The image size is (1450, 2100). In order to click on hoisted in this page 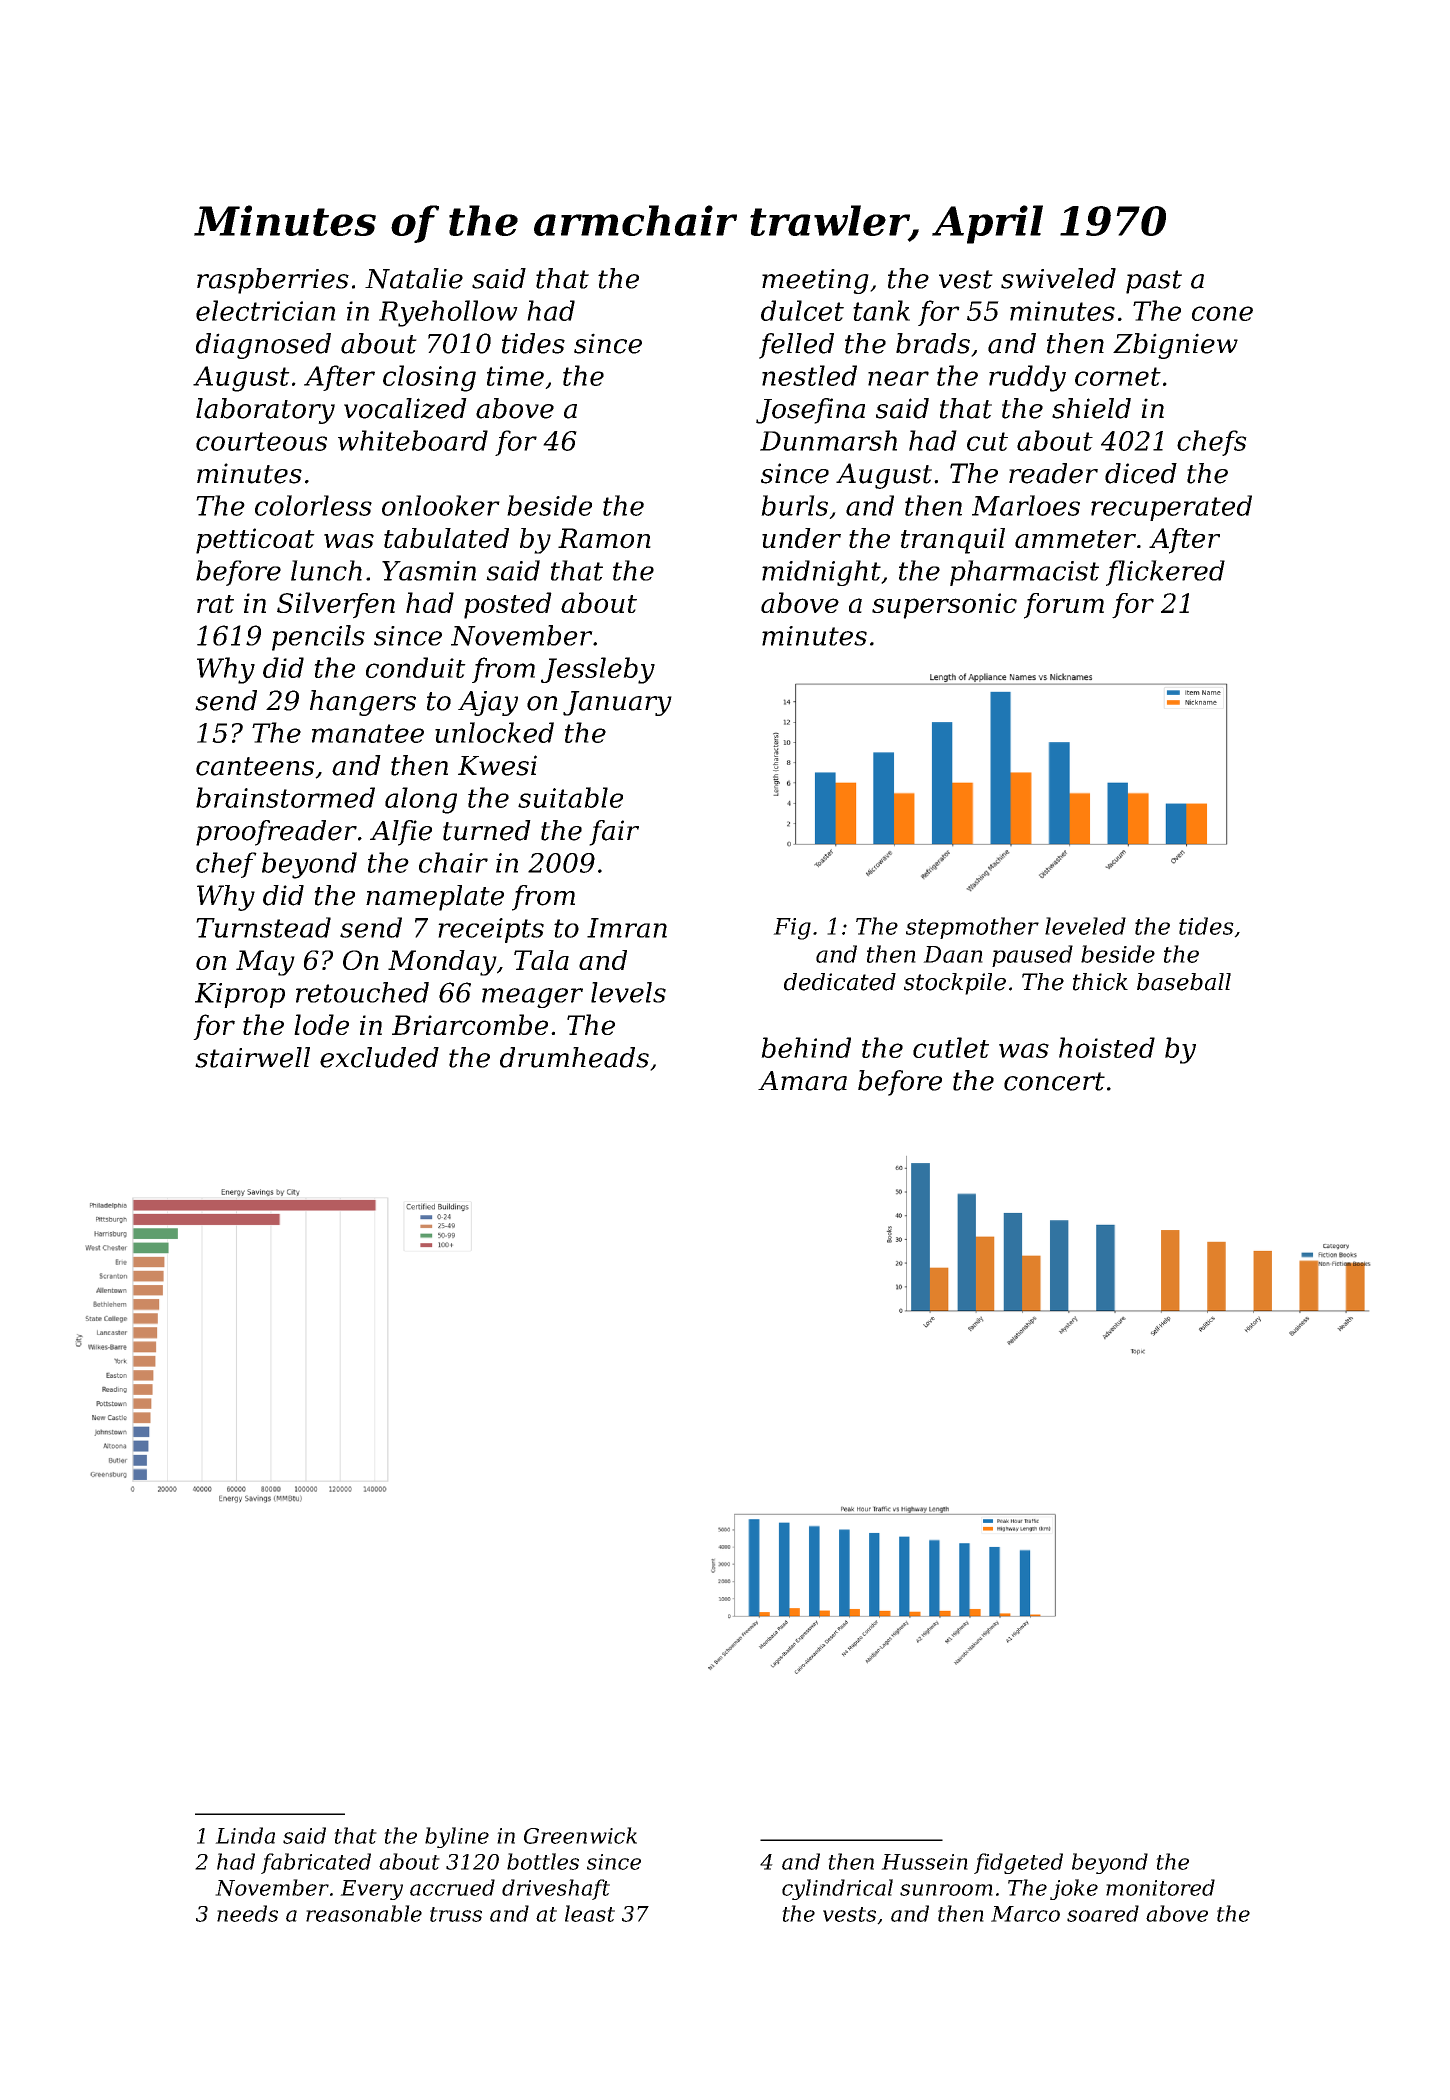, I will do `click(1107, 1047)`.
